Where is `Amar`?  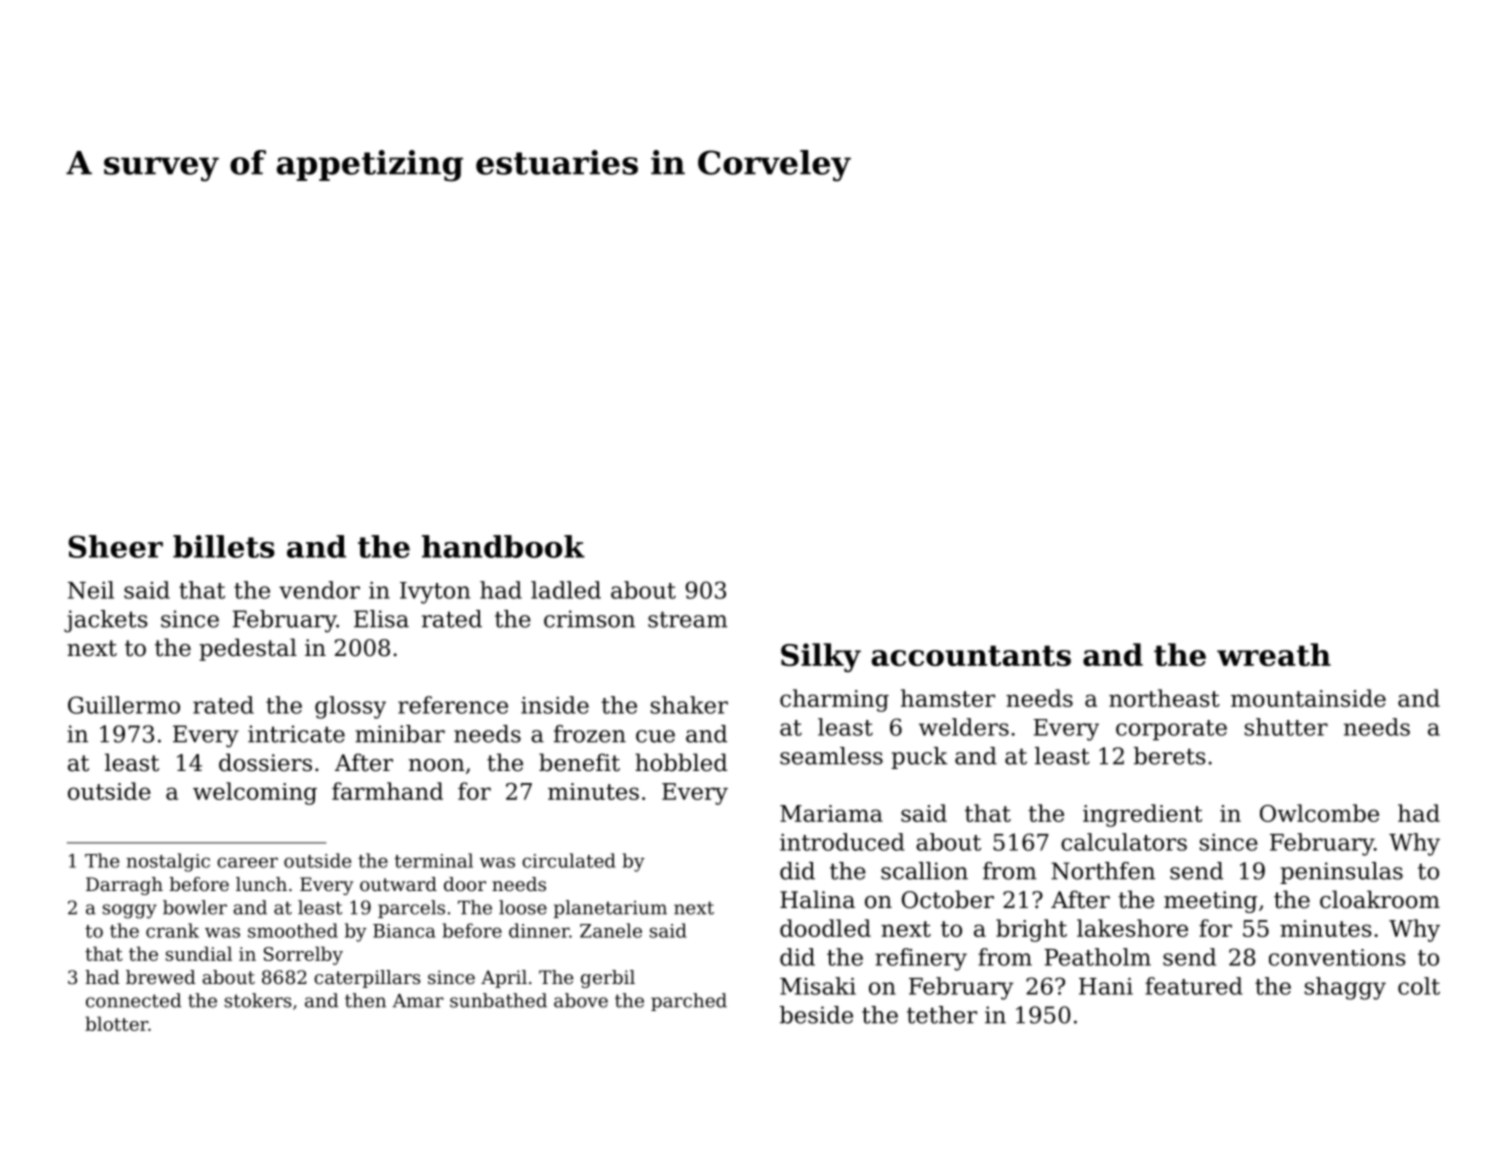 Amar is located at coordinates (418, 1001).
